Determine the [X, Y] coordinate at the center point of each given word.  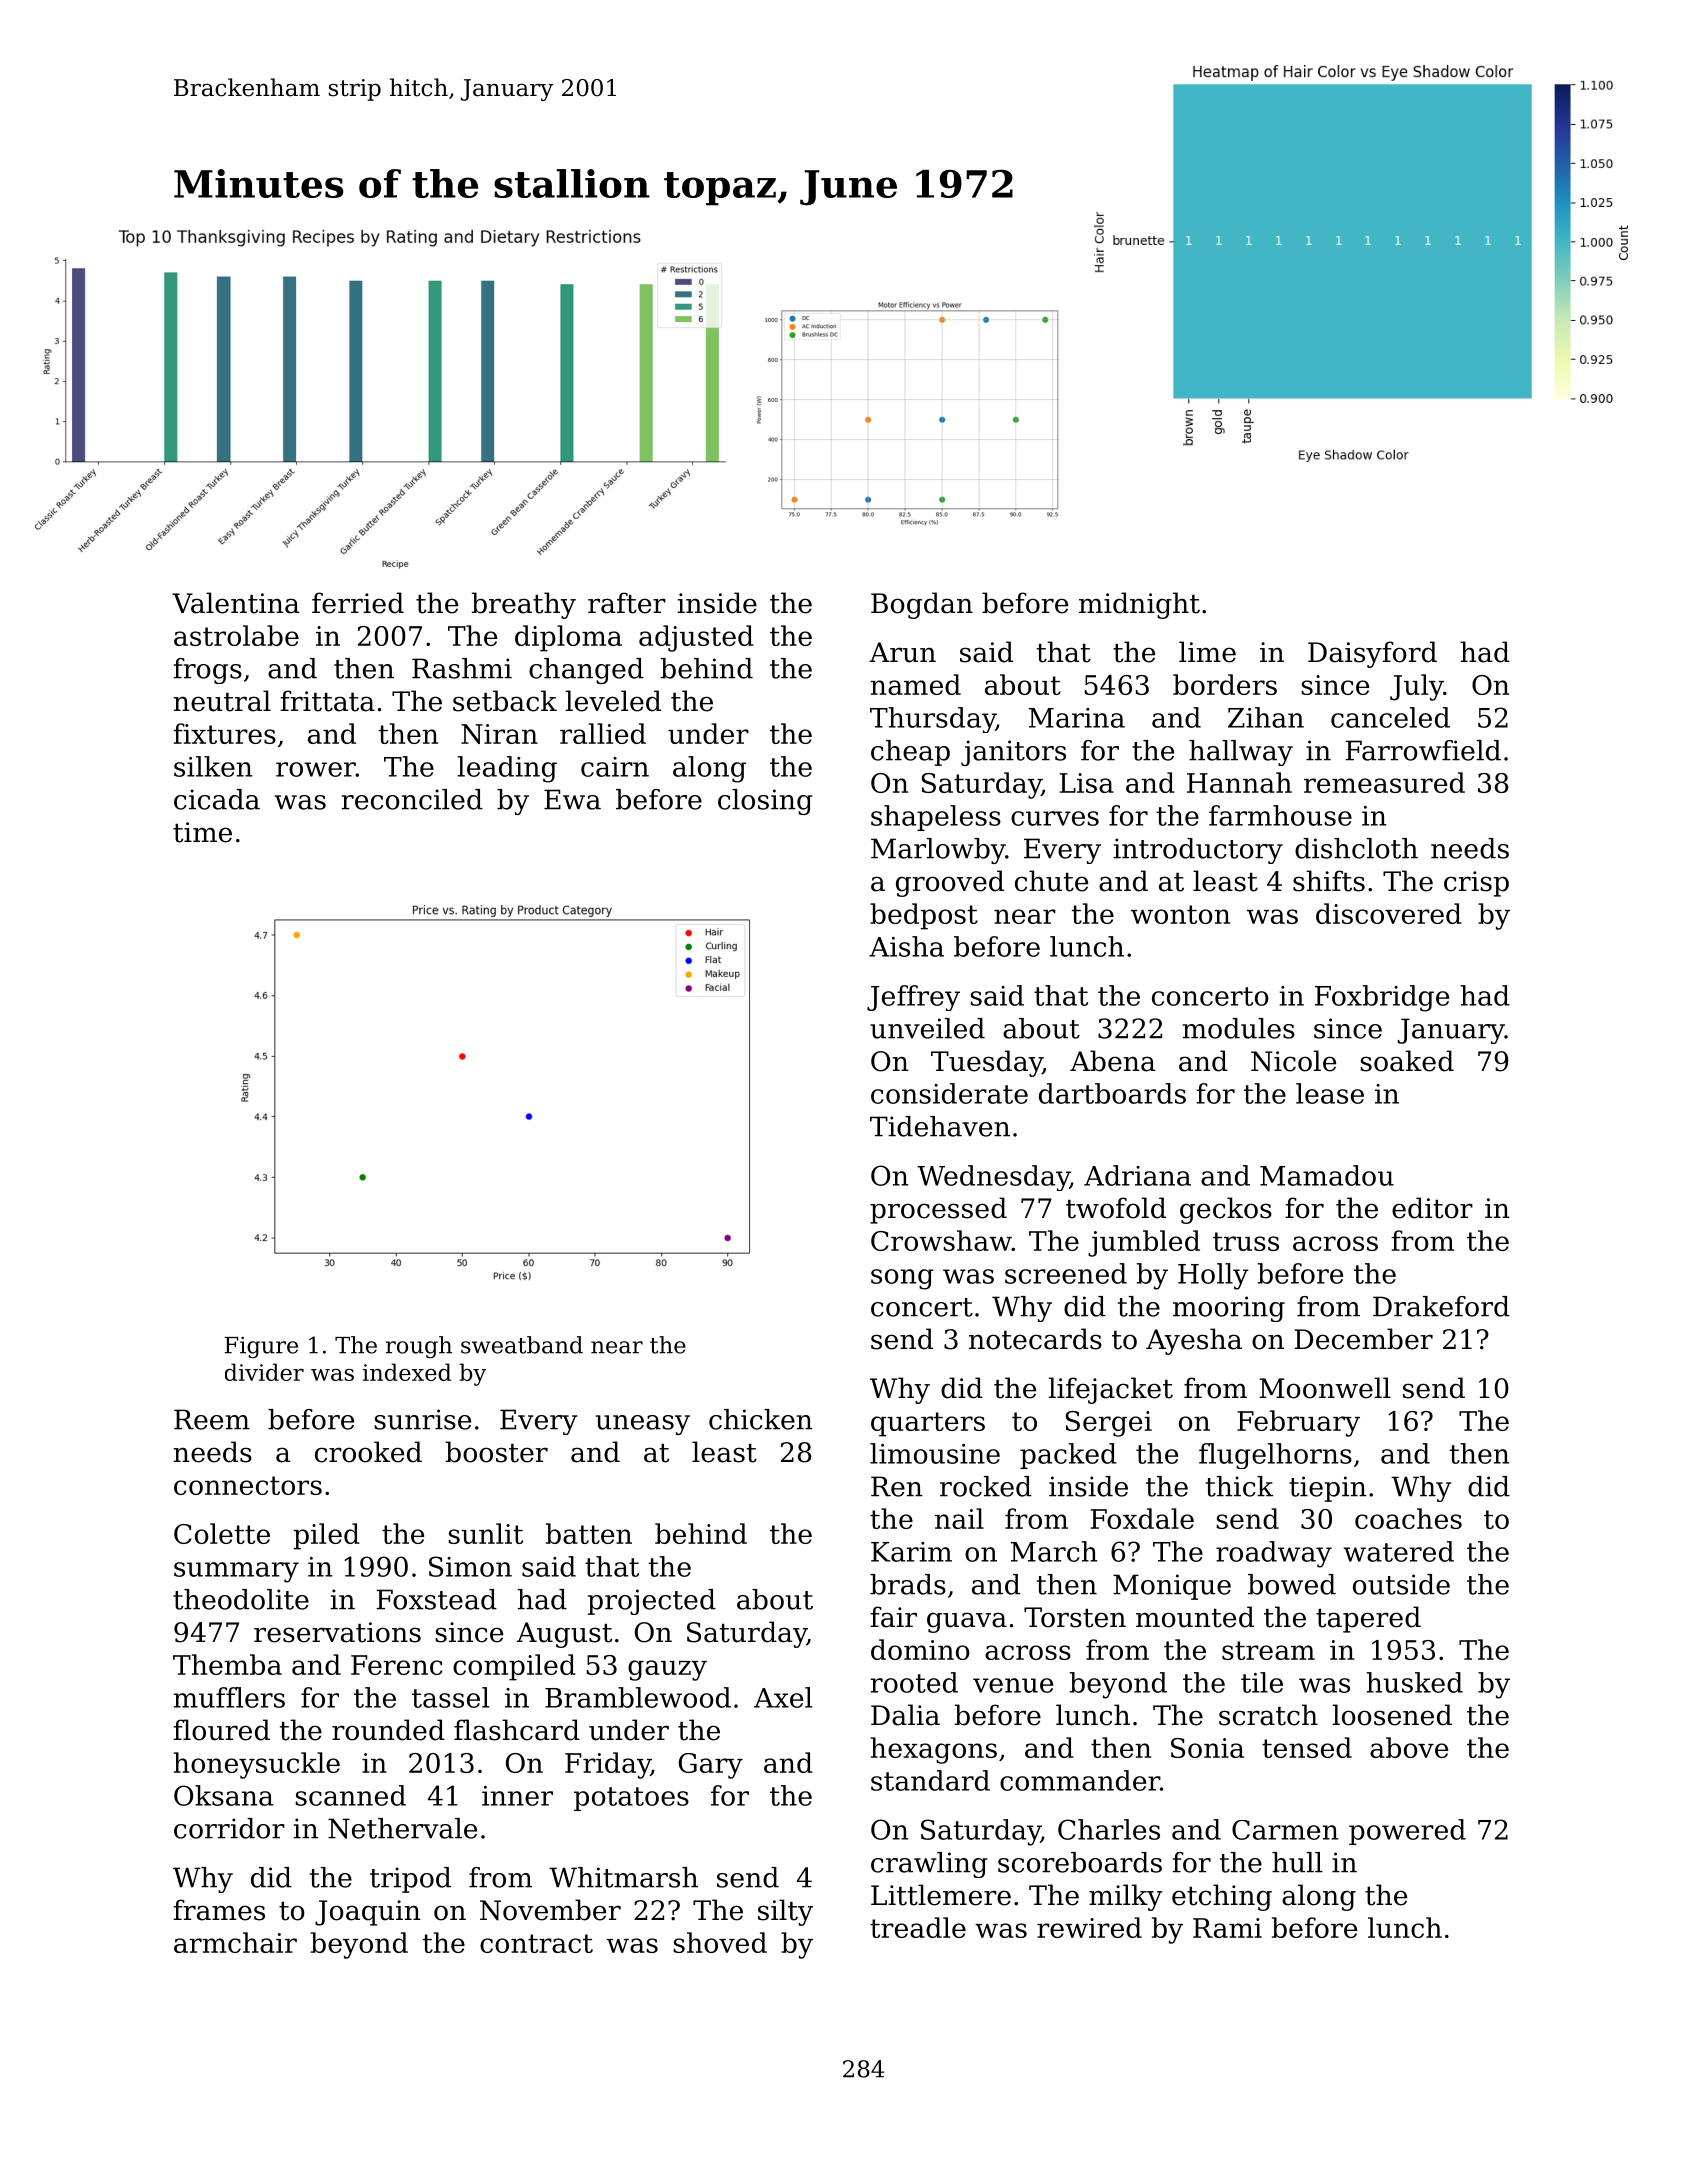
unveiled [927, 1028]
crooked [368, 1452]
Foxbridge [1382, 998]
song [902, 1279]
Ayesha [1194, 1341]
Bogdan [922, 605]
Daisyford [1372, 654]
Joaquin [368, 1913]
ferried [358, 603]
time [202, 832]
